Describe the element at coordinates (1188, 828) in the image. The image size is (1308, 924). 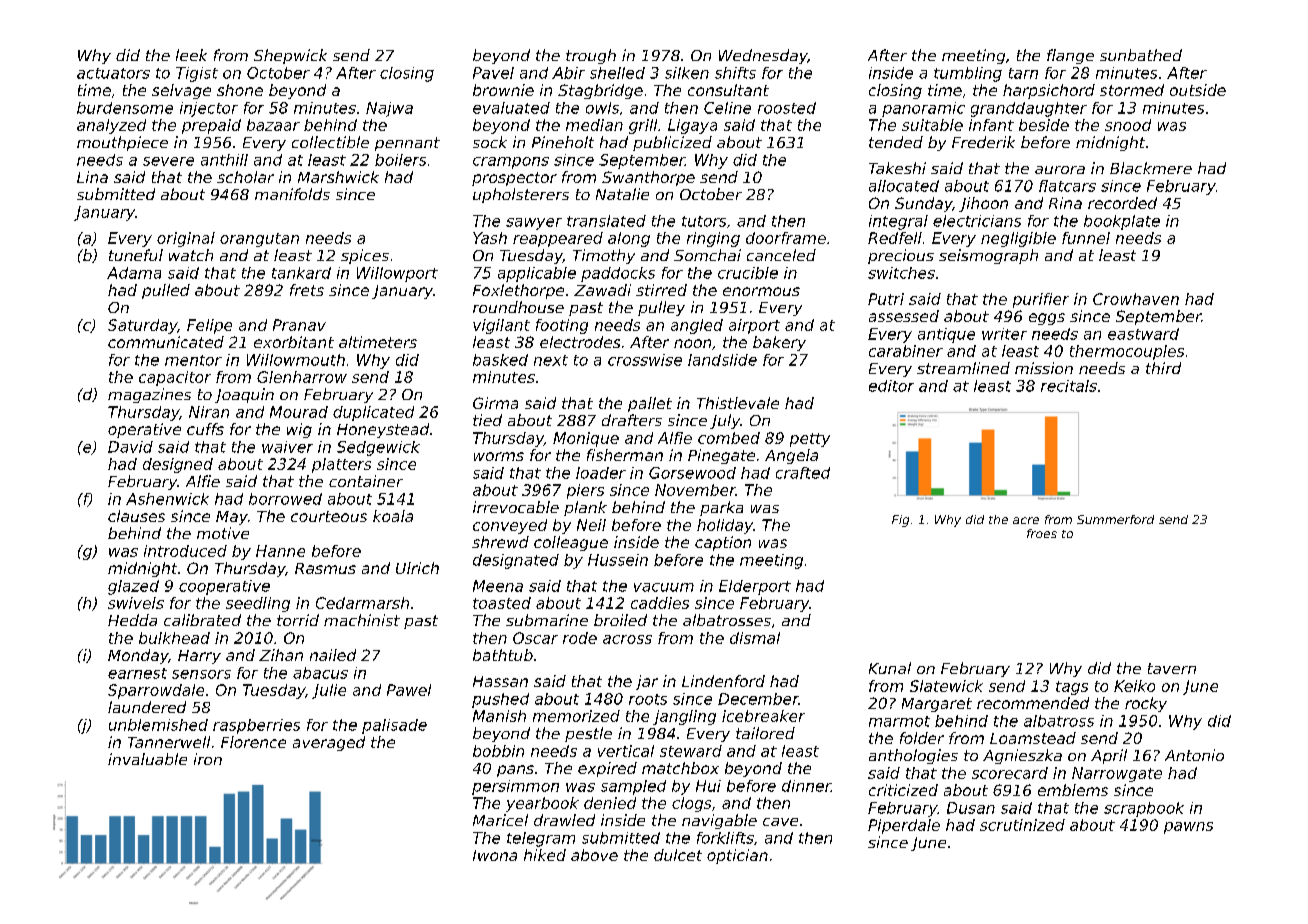
I see `pawns` at that location.
